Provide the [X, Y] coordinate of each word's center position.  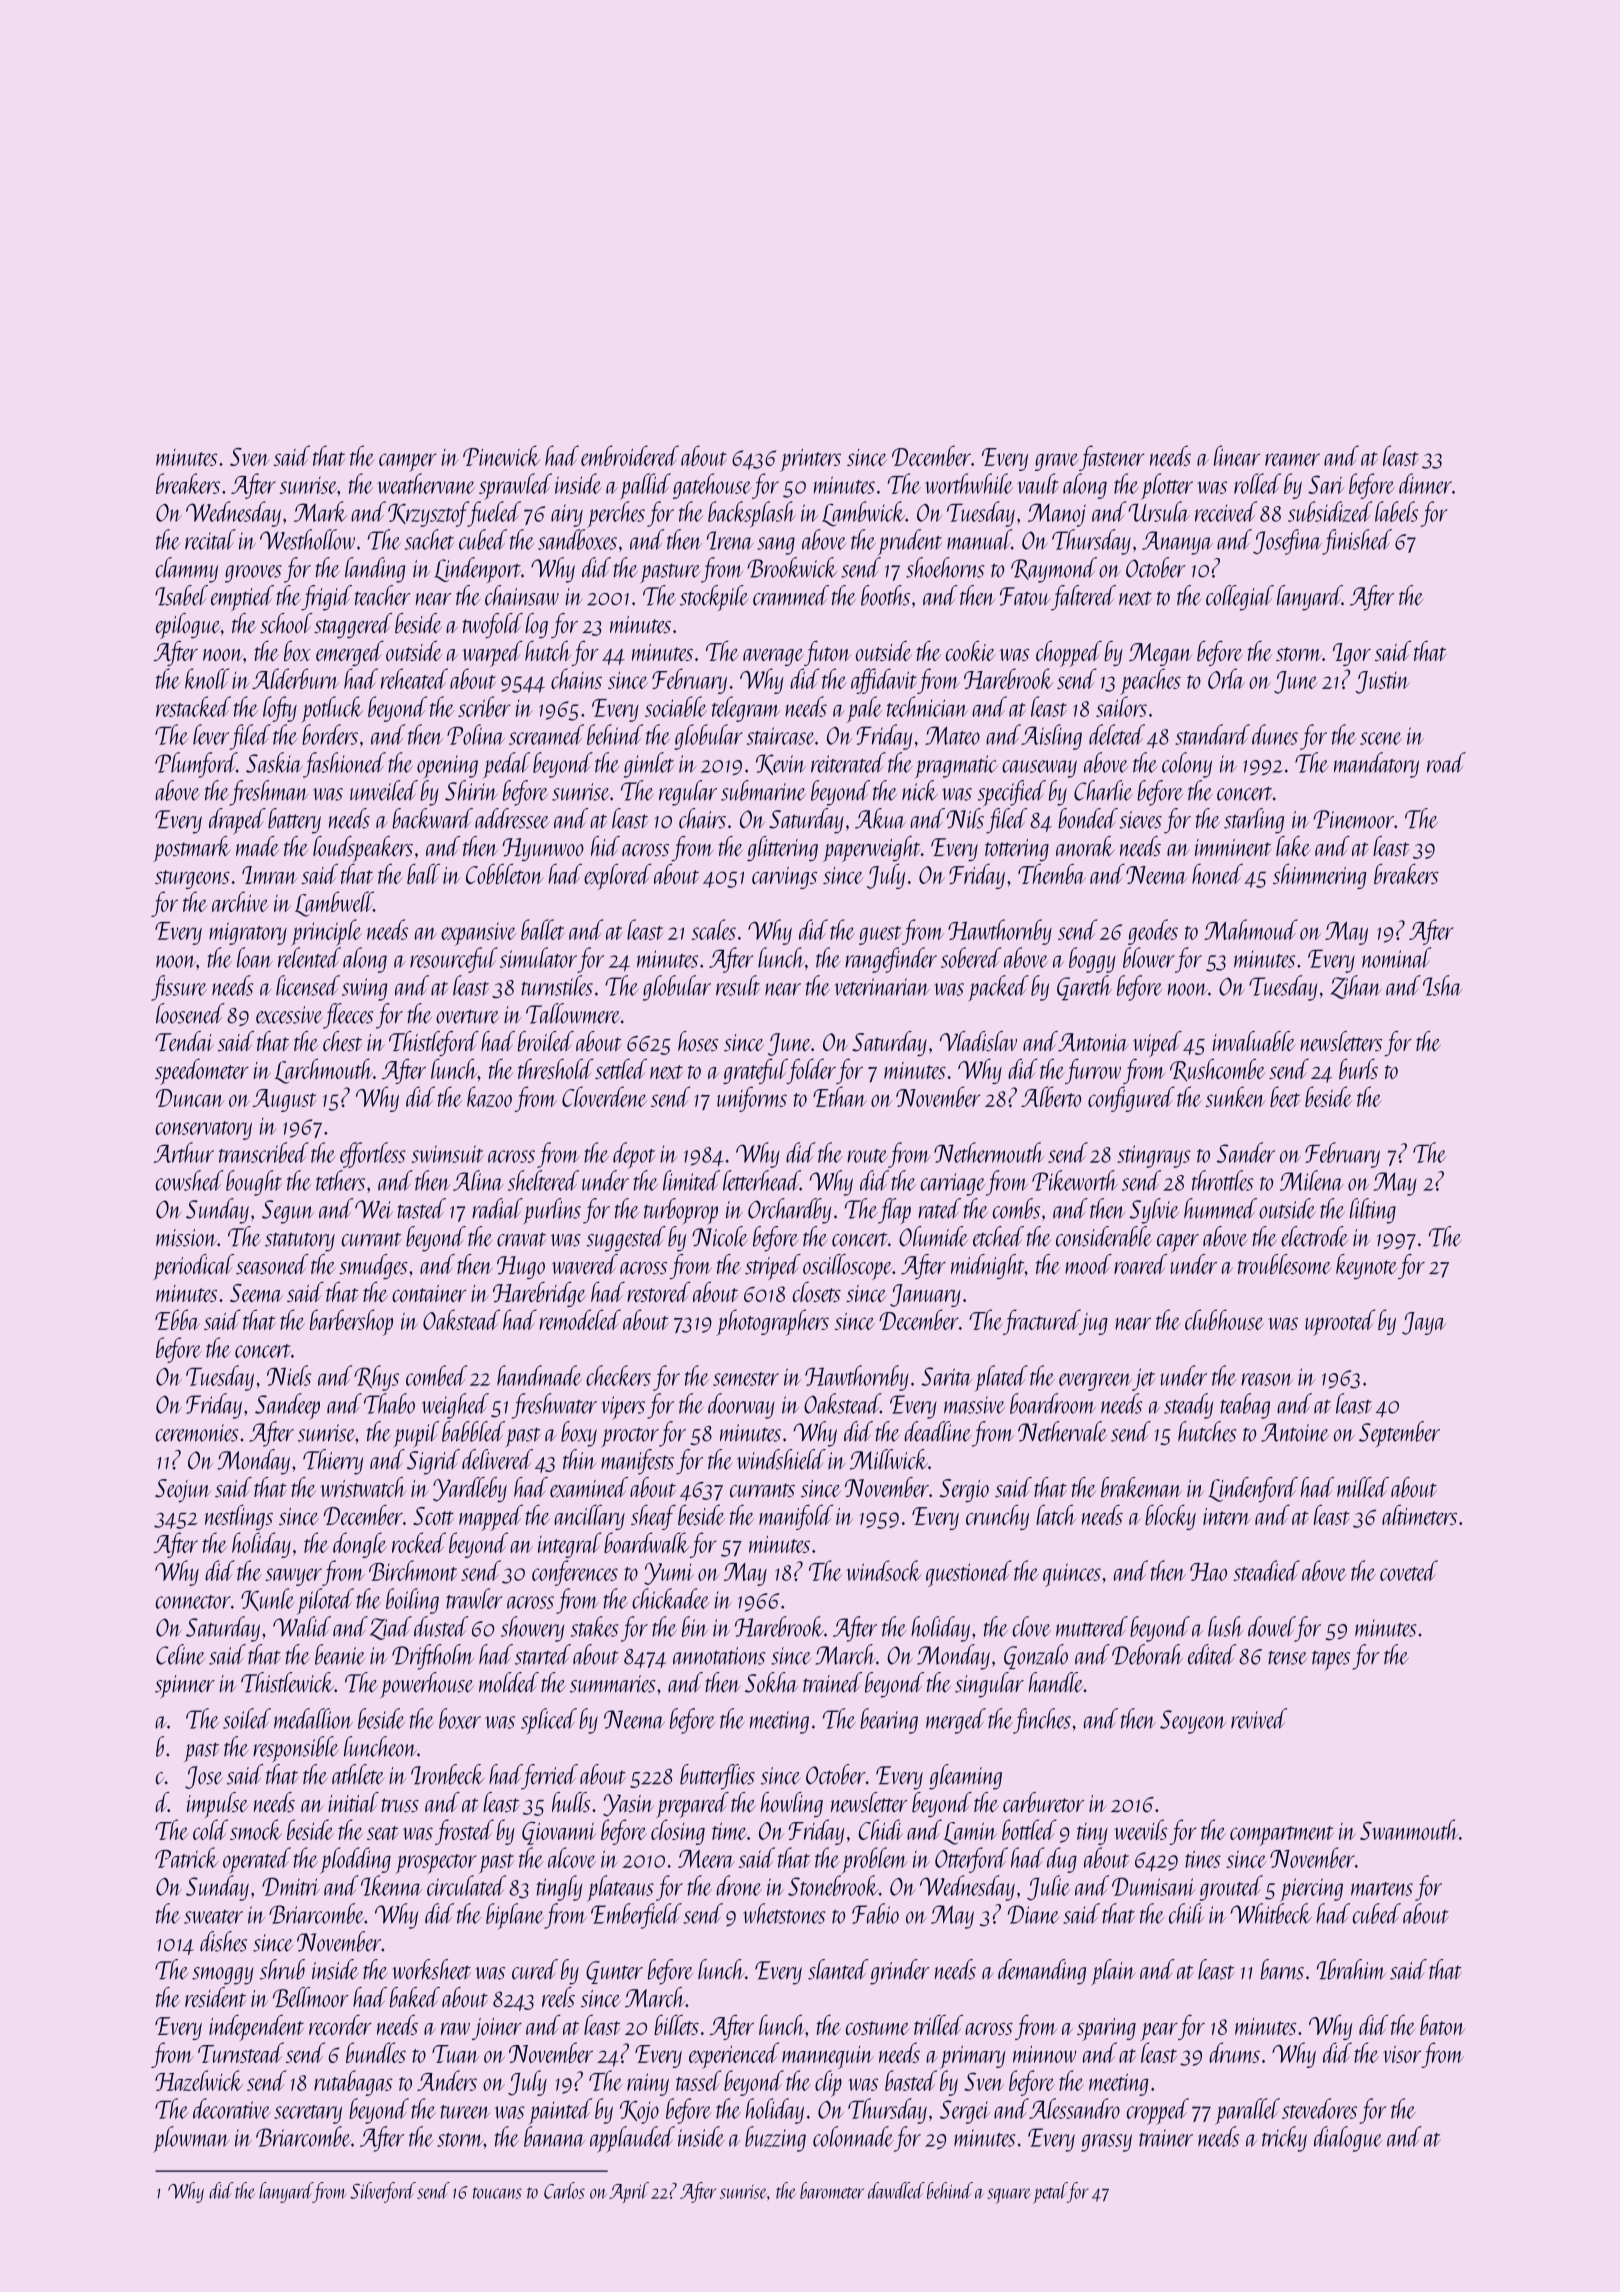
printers [810, 460]
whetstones [784, 1913]
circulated [466, 1885]
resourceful [454, 960]
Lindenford [1253, 1489]
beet [1285, 1096]
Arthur [183, 1152]
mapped [491, 1517]
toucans [497, 2193]
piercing [1311, 1890]
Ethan [840, 1096]
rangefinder [891, 960]
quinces [1072, 1575]
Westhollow [307, 539]
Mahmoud [1251, 929]
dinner [1425, 483]
